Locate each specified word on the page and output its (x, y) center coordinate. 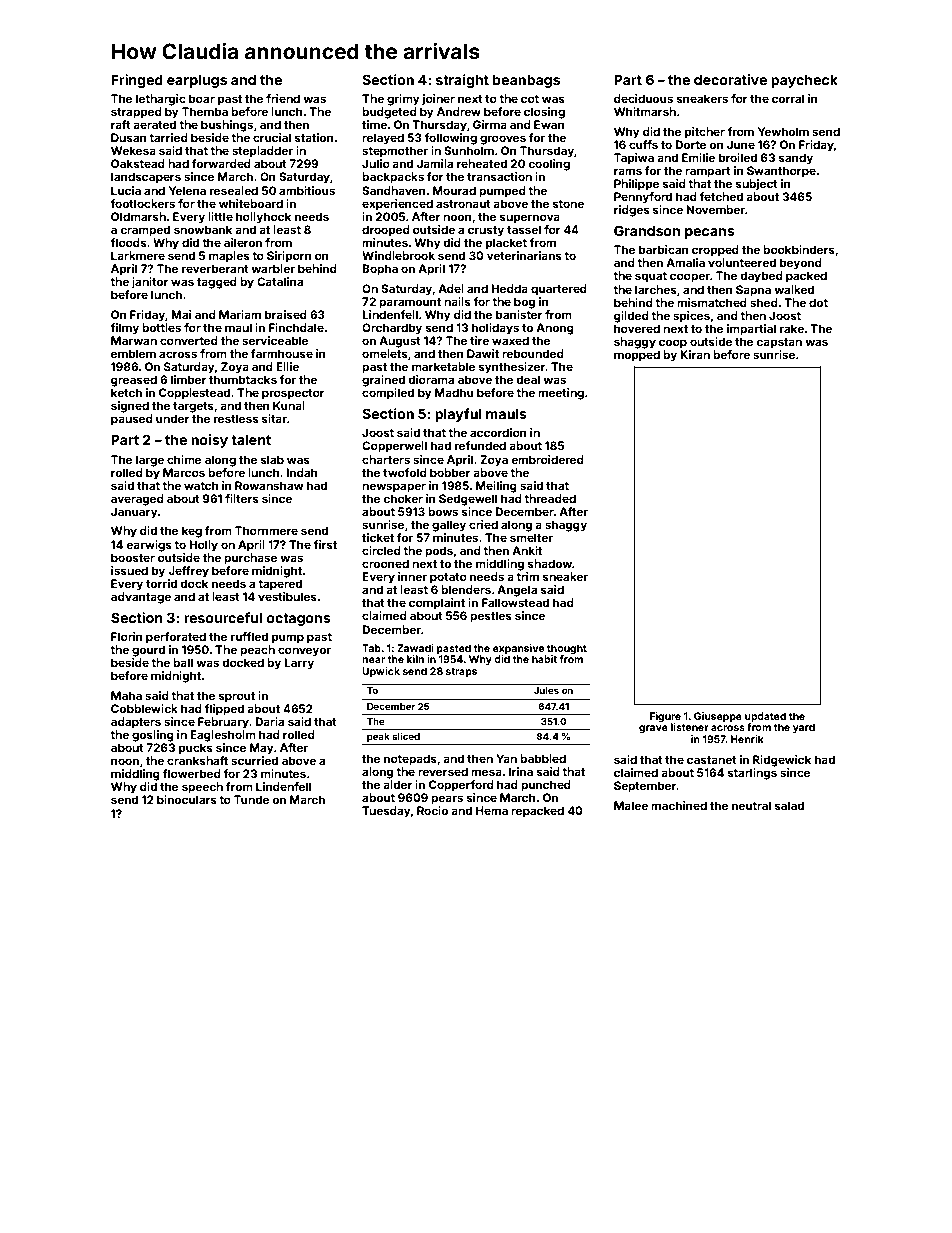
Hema (492, 810)
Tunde (251, 799)
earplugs (197, 81)
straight (462, 81)
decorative (730, 79)
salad (789, 805)
